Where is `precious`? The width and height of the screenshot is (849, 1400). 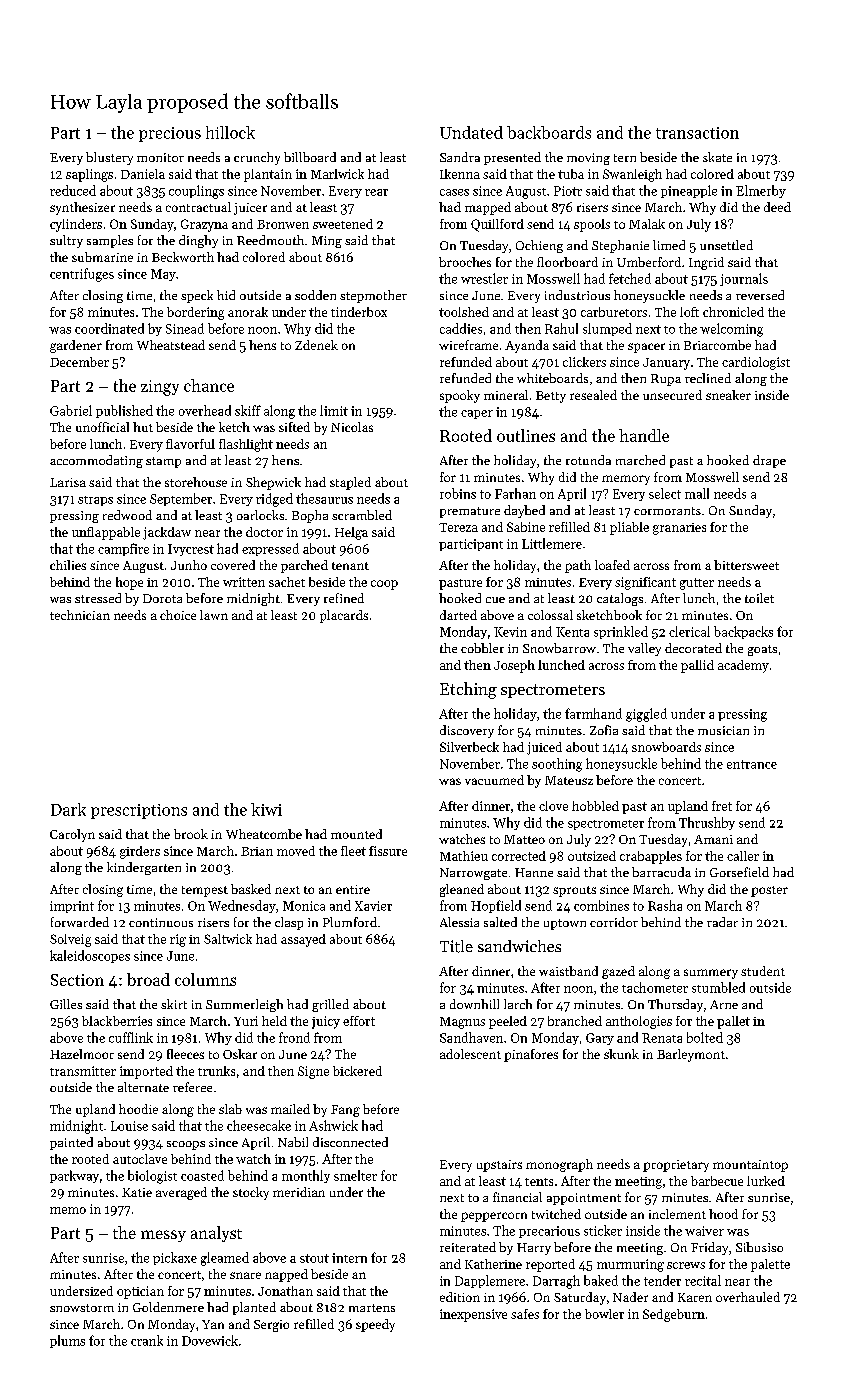
precious is located at coordinates (170, 134).
